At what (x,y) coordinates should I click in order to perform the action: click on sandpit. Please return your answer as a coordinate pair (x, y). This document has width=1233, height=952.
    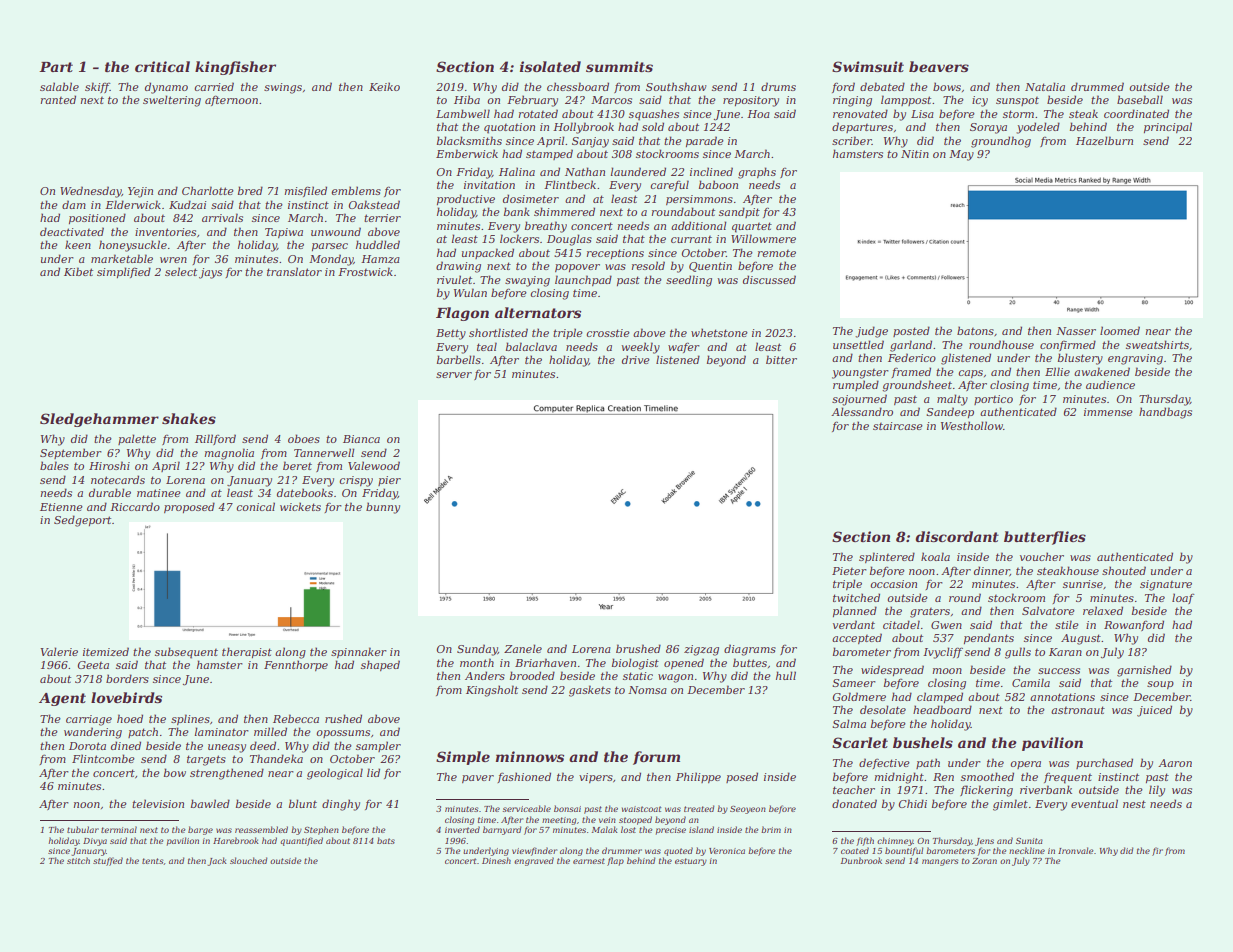
    Looking at the image, I should click on (739, 212).
